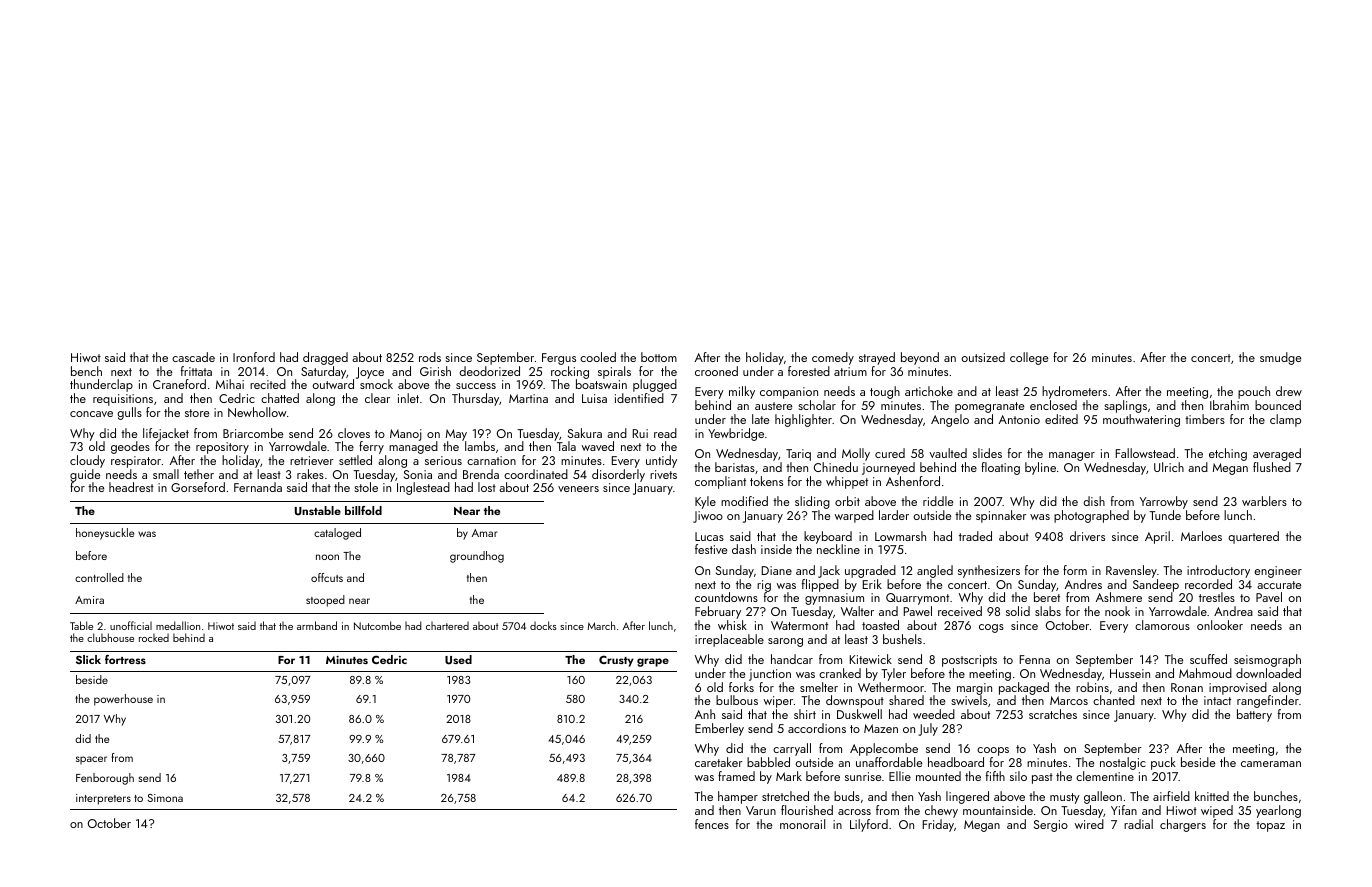 The width and height of the image is (1372, 887). I want to click on dish, so click(1094, 501).
